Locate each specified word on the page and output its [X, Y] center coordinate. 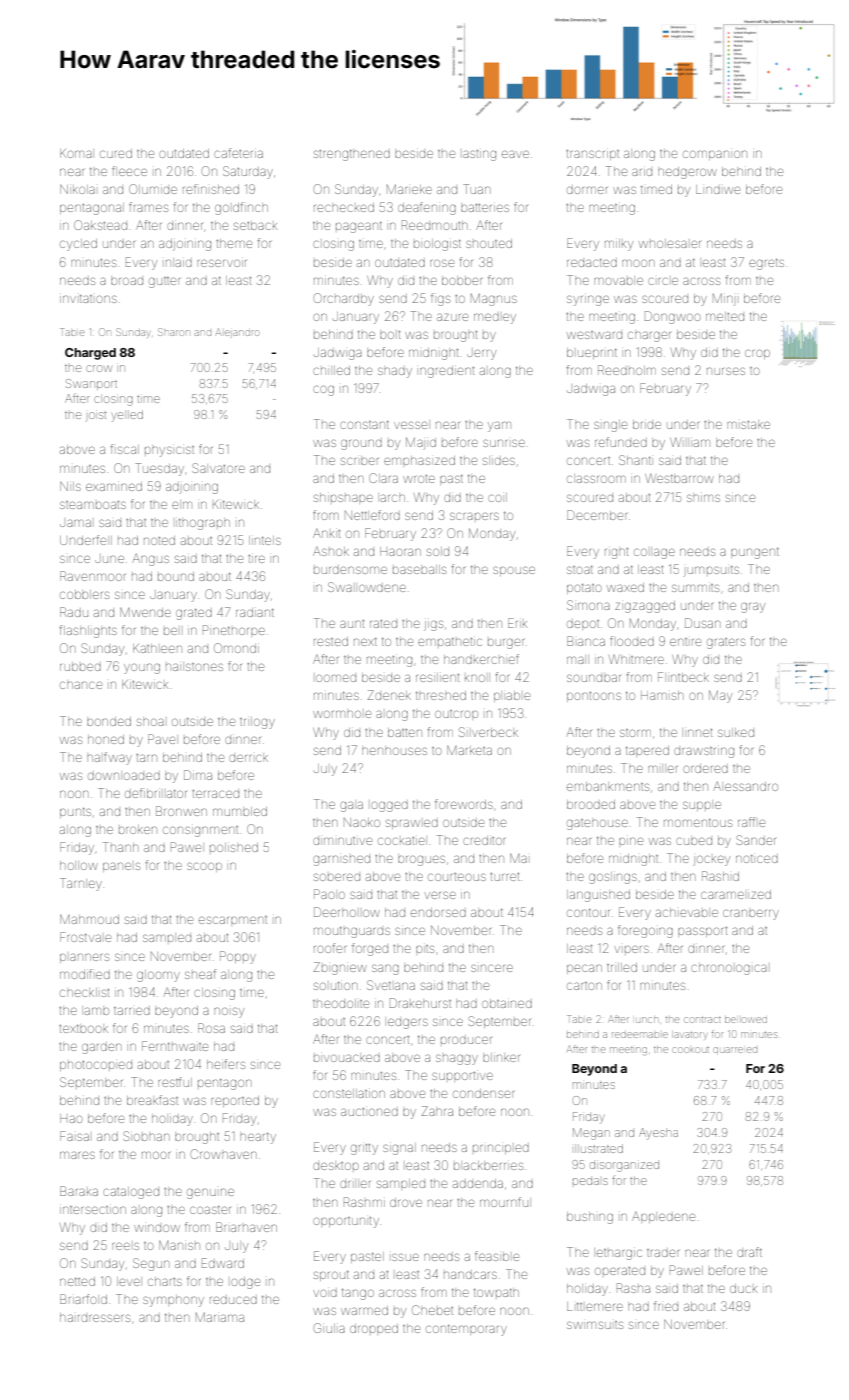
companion [715, 155]
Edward [223, 1263]
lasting [479, 155]
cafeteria [238, 153]
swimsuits [595, 1325]
